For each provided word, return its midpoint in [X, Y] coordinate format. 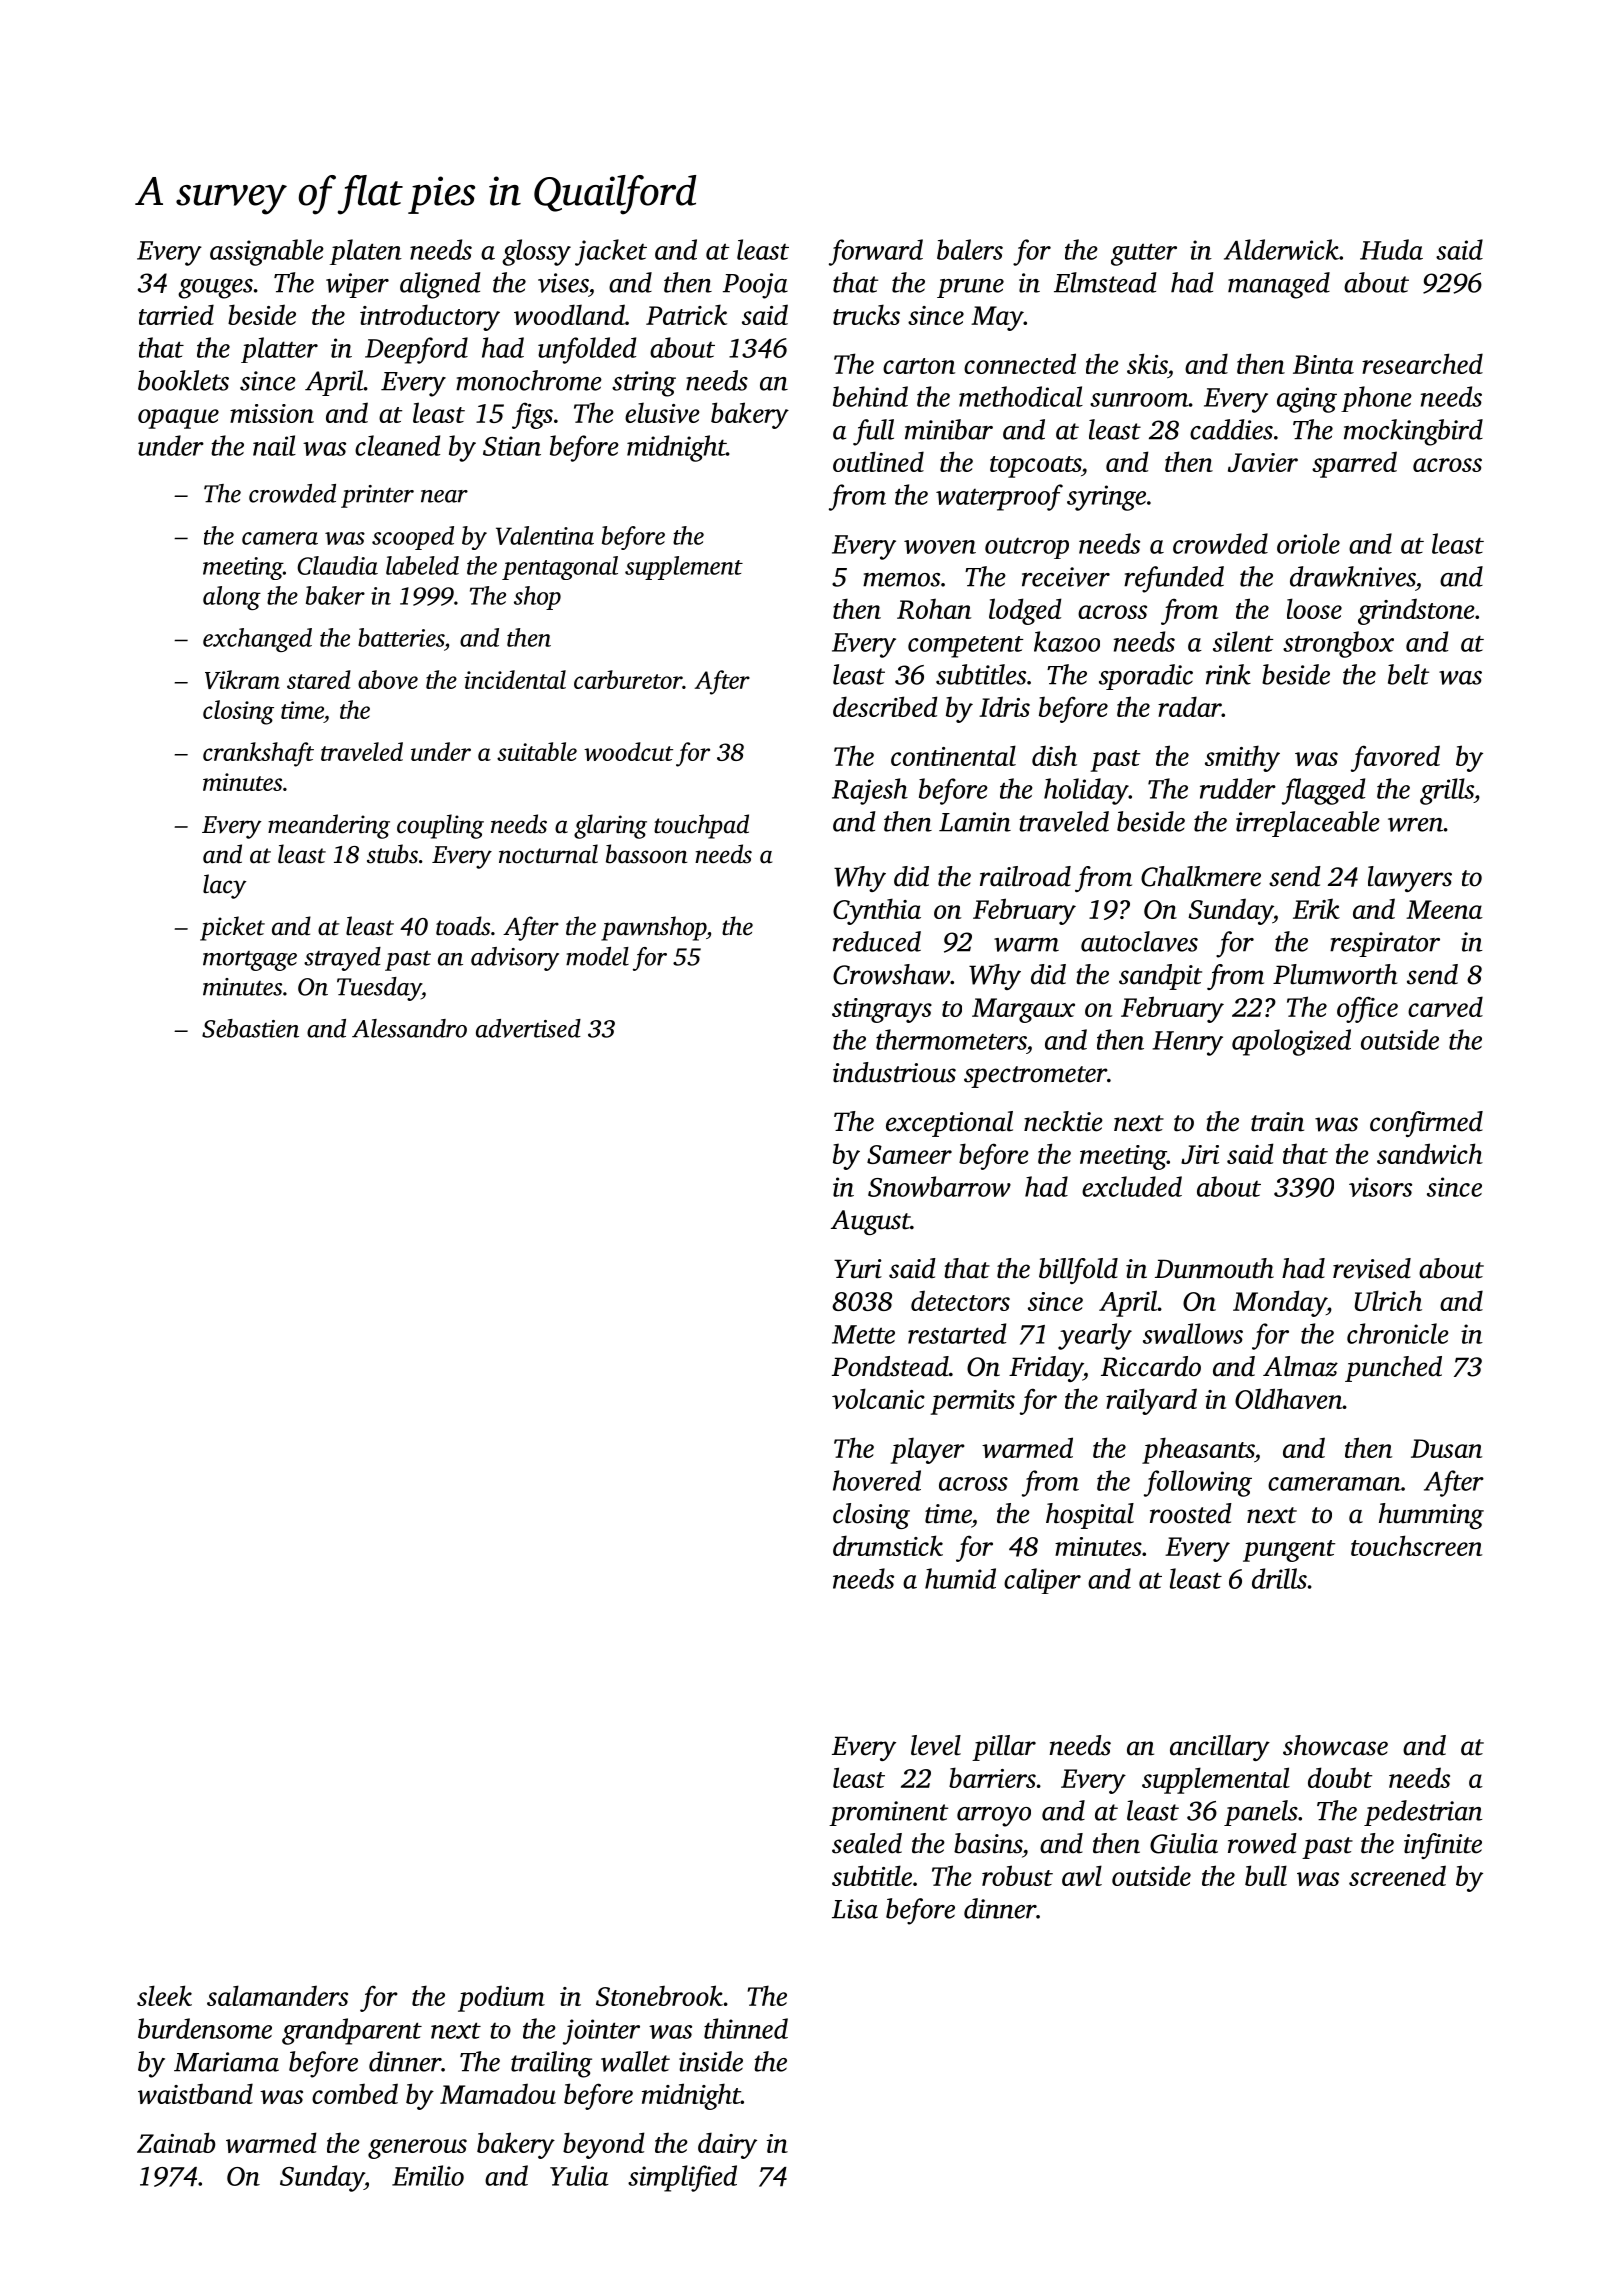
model [597, 956]
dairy [727, 2145]
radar [1190, 706]
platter [279, 350]
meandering [329, 826]
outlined [878, 461]
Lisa [855, 1909]
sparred [1354, 464]
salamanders [277, 1995]
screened [1397, 1875]
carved [1445, 1006]
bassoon [646, 854]
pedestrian [1423, 1813]
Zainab [176, 2142]
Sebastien [250, 1028]
